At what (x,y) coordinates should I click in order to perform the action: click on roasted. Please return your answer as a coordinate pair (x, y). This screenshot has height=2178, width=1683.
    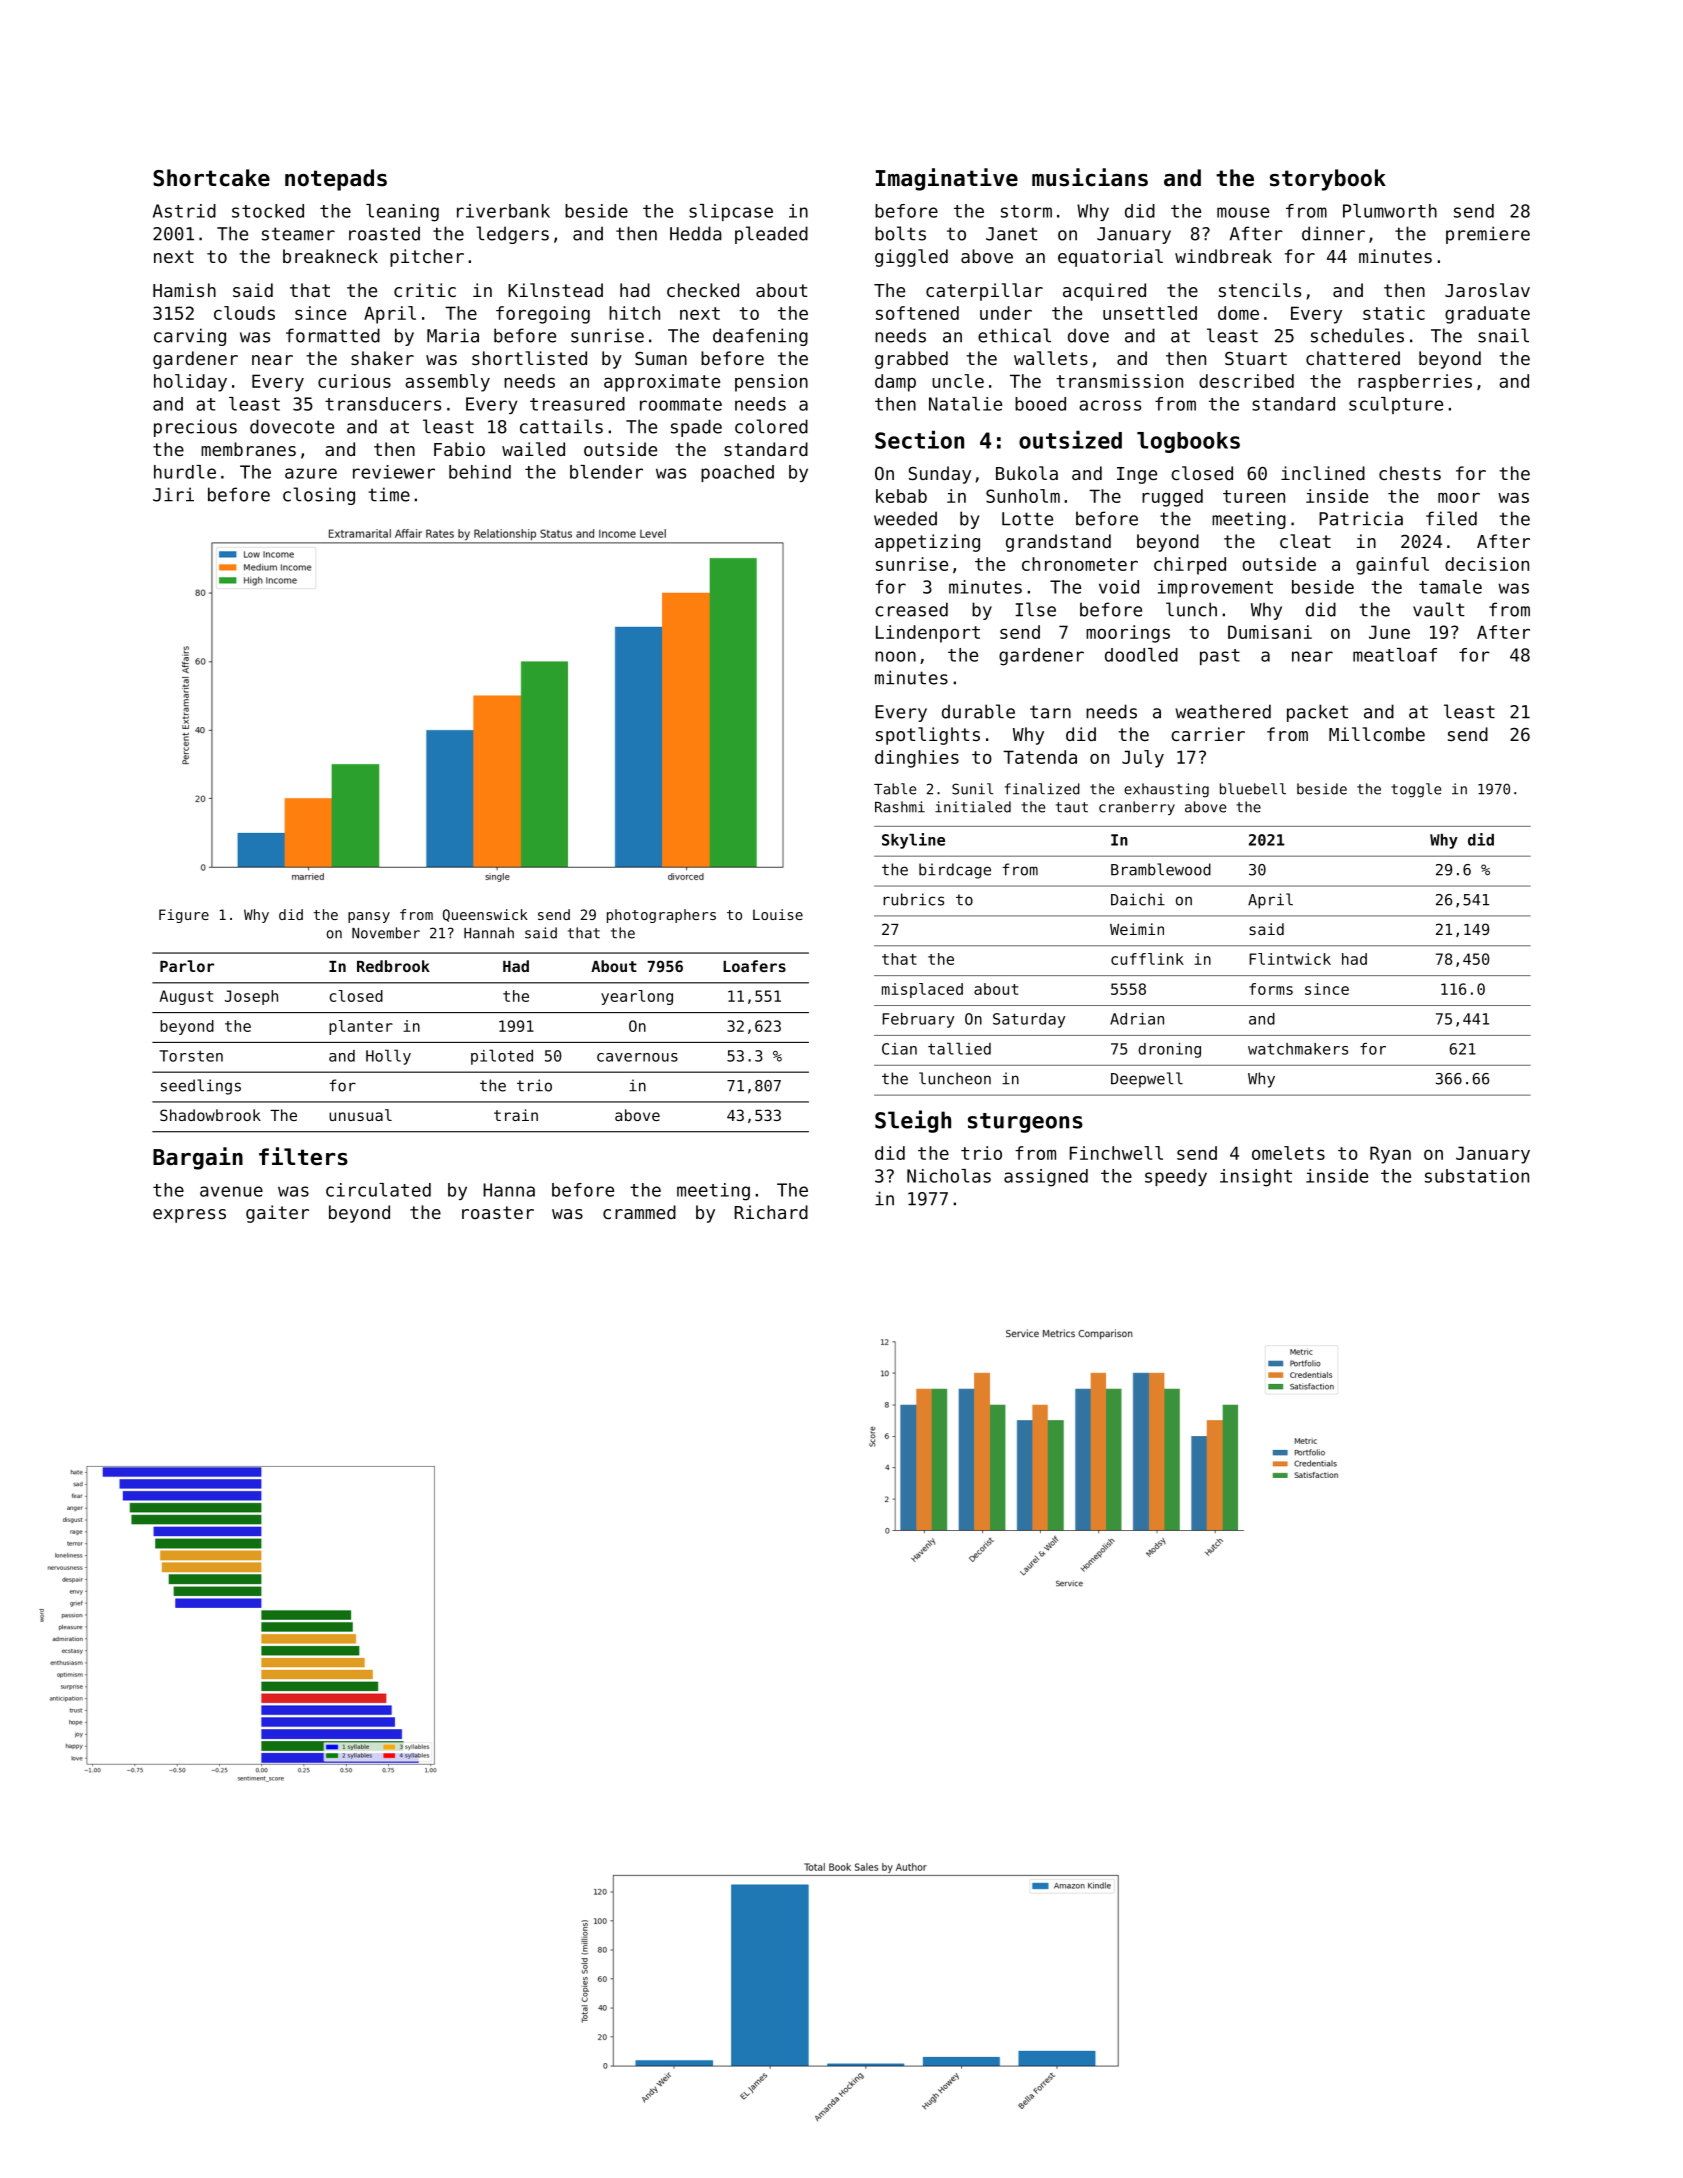
    Looking at the image, I should click on (384, 233).
